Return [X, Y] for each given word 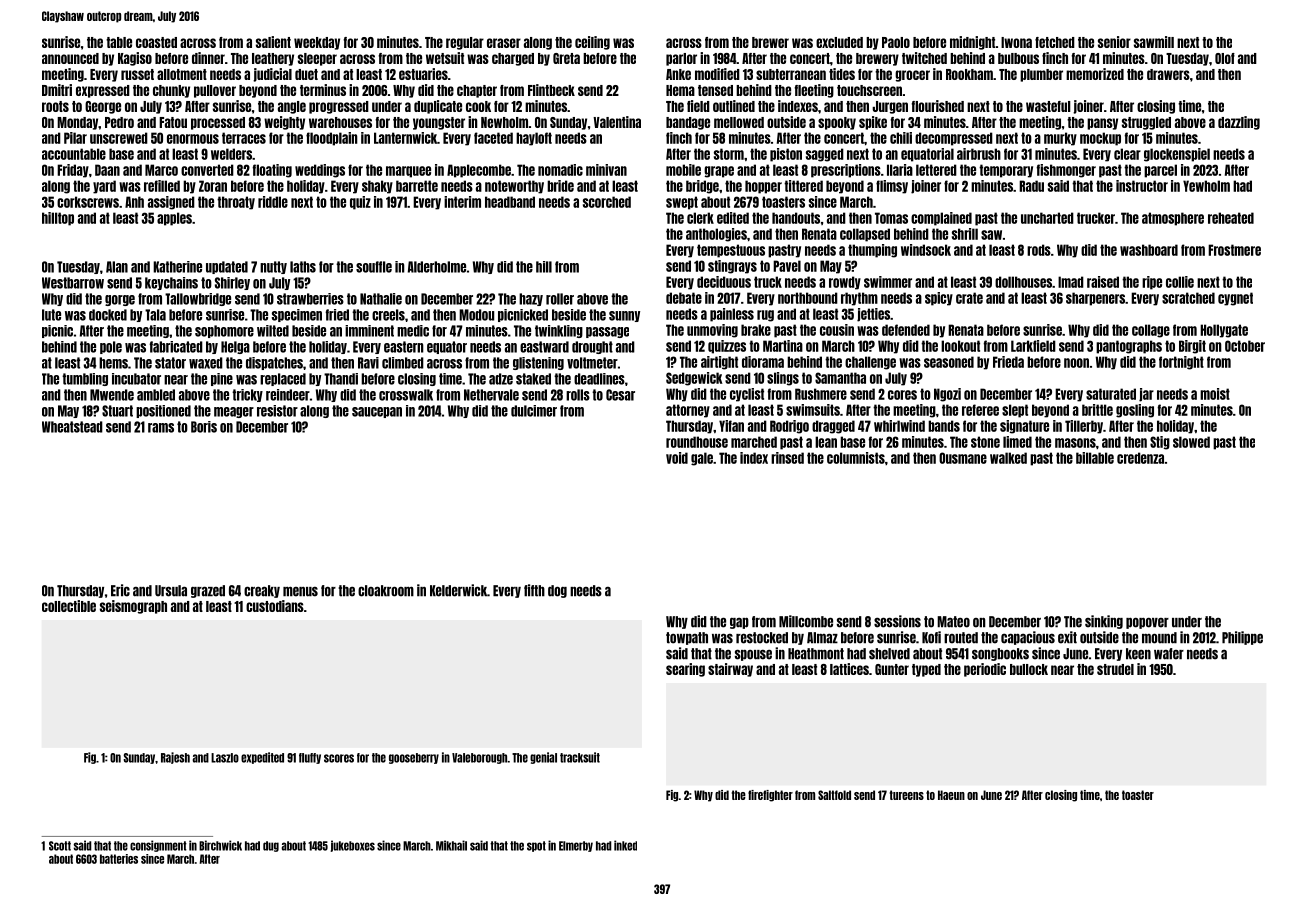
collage [1151, 331]
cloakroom [386, 591]
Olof [1225, 58]
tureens [907, 795]
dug [271, 846]
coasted [156, 42]
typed [926, 670]
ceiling [592, 43]
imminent [369, 331]
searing [685, 670]
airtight [719, 363]
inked [625, 845]
